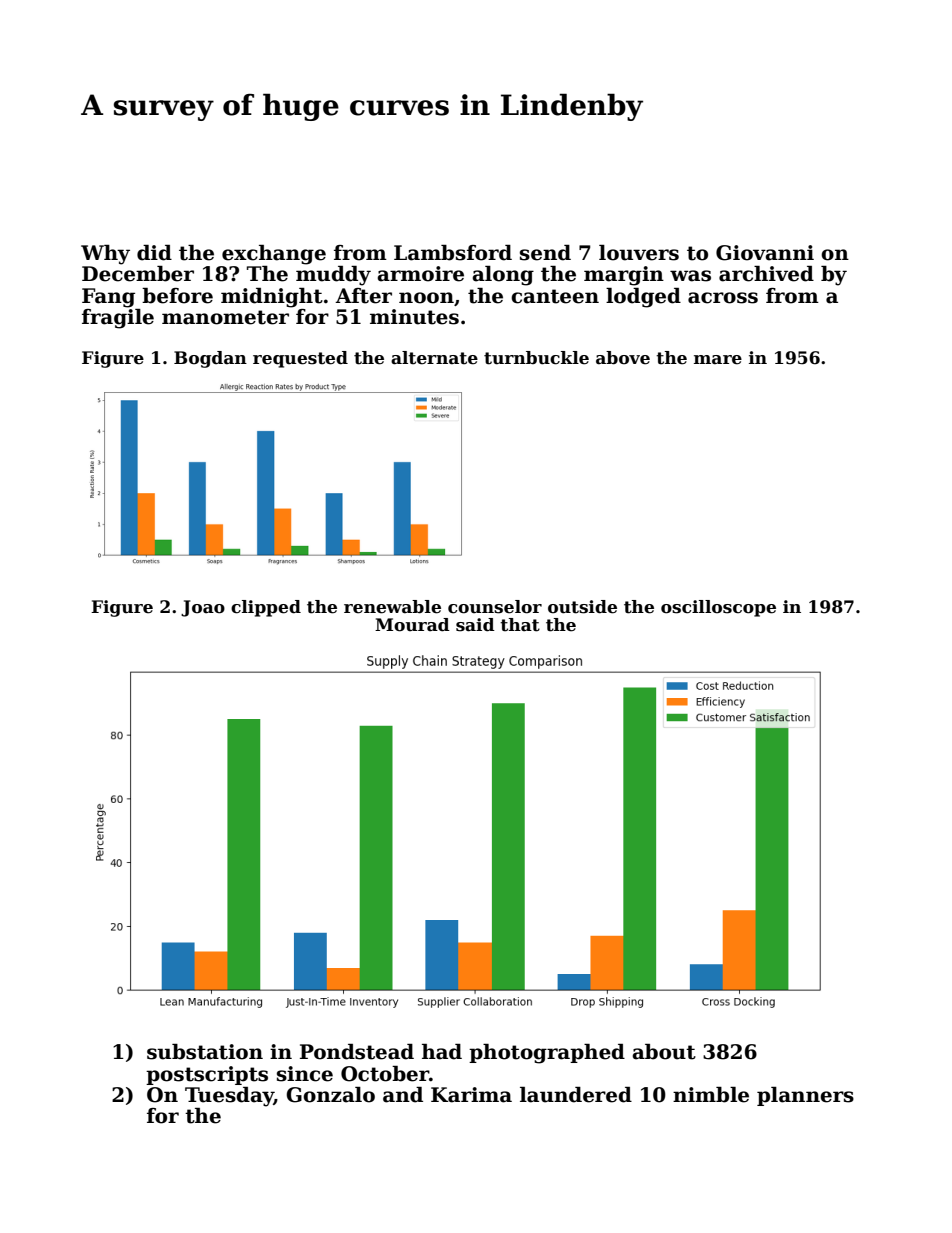 Image resolution: width=952 pixels, height=1233 pixels. I want to click on exchange, so click(274, 255).
